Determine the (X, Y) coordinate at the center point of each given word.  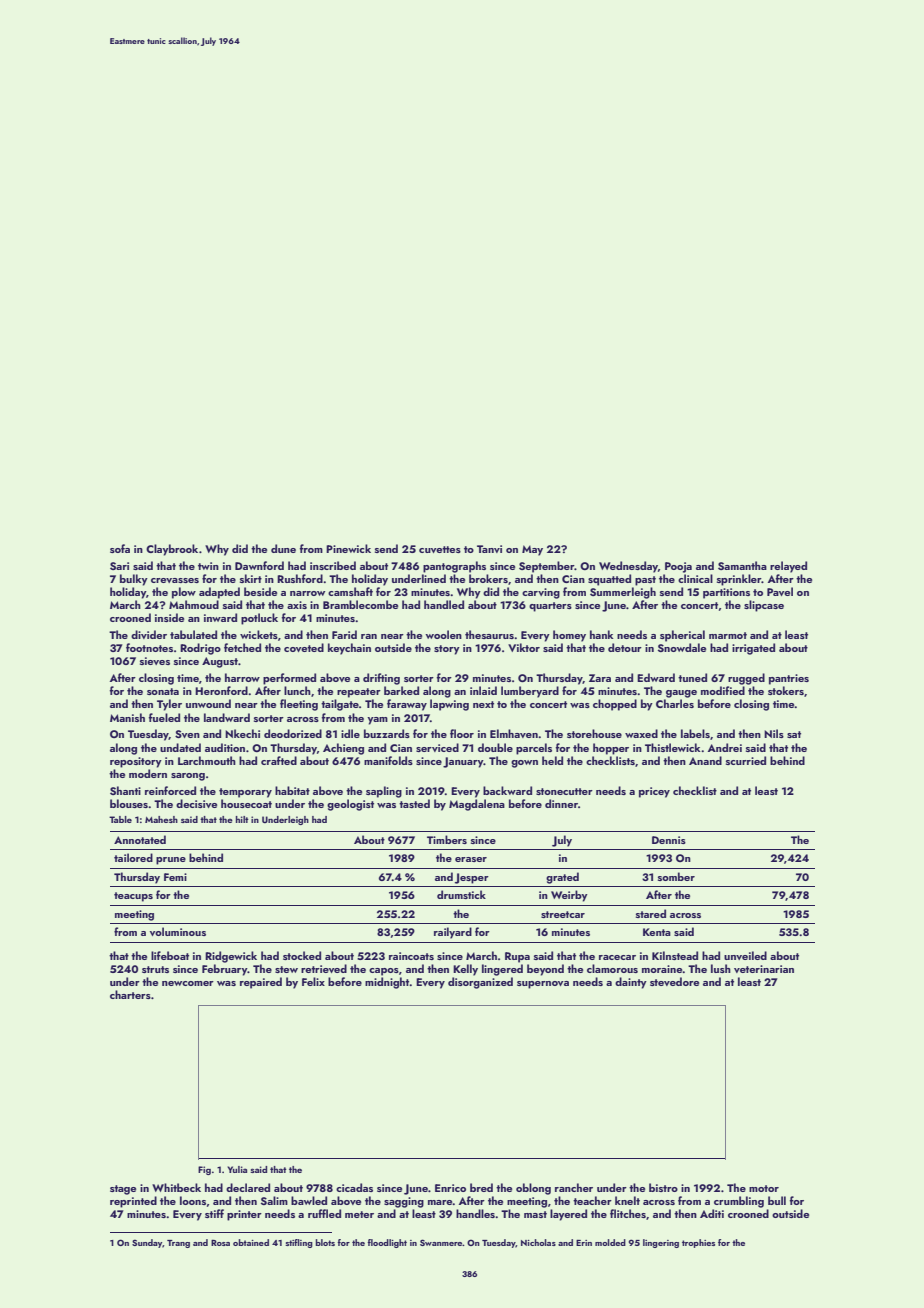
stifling (299, 1243)
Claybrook (172, 550)
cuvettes (440, 549)
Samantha (742, 565)
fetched (242, 647)
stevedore (674, 981)
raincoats (411, 956)
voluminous (178, 931)
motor (764, 1188)
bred (481, 1187)
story (447, 650)
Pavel (780, 591)
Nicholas (538, 1242)
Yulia (237, 1169)
